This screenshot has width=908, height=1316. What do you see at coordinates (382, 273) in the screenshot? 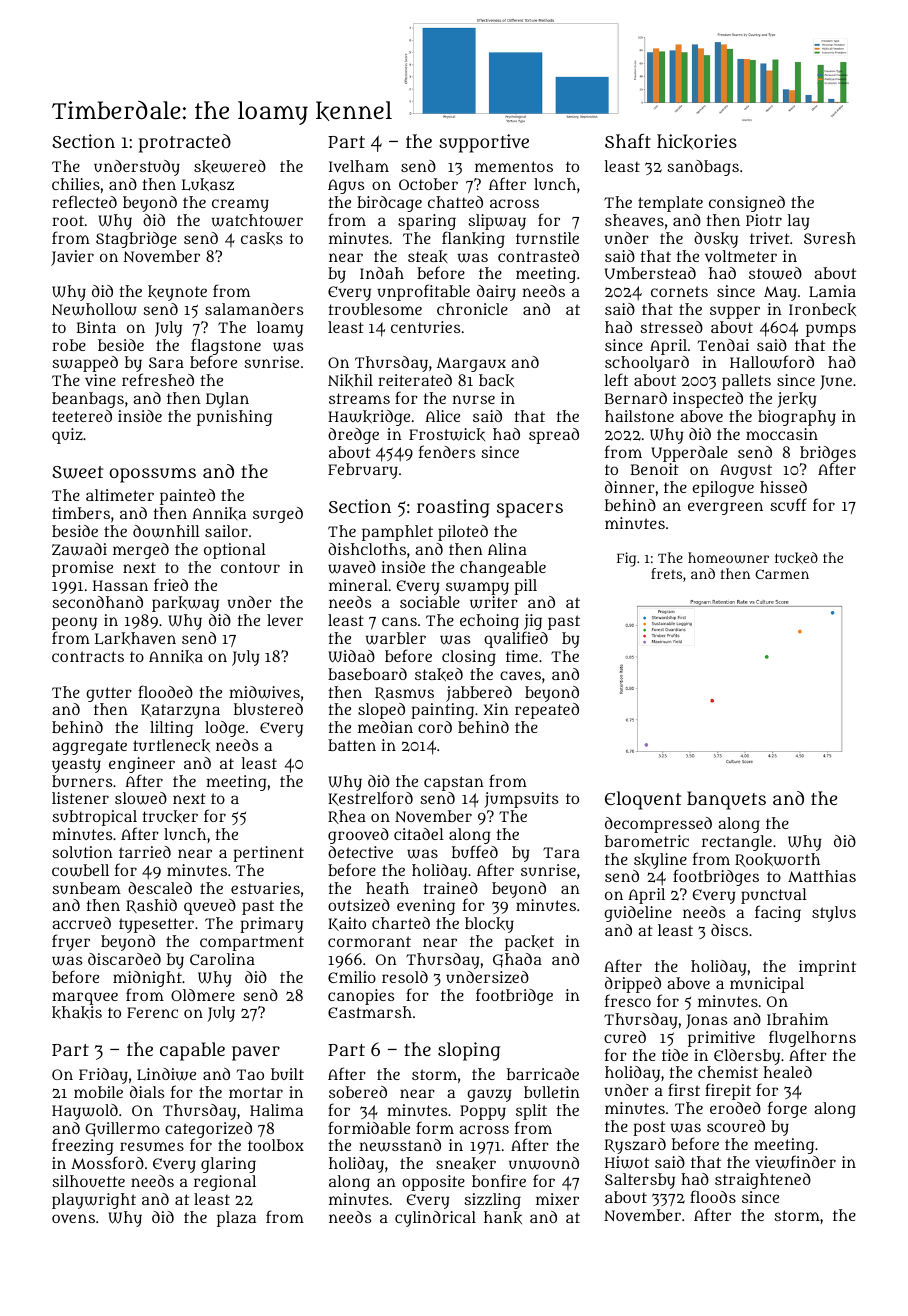
I see `Indah` at bounding box center [382, 273].
